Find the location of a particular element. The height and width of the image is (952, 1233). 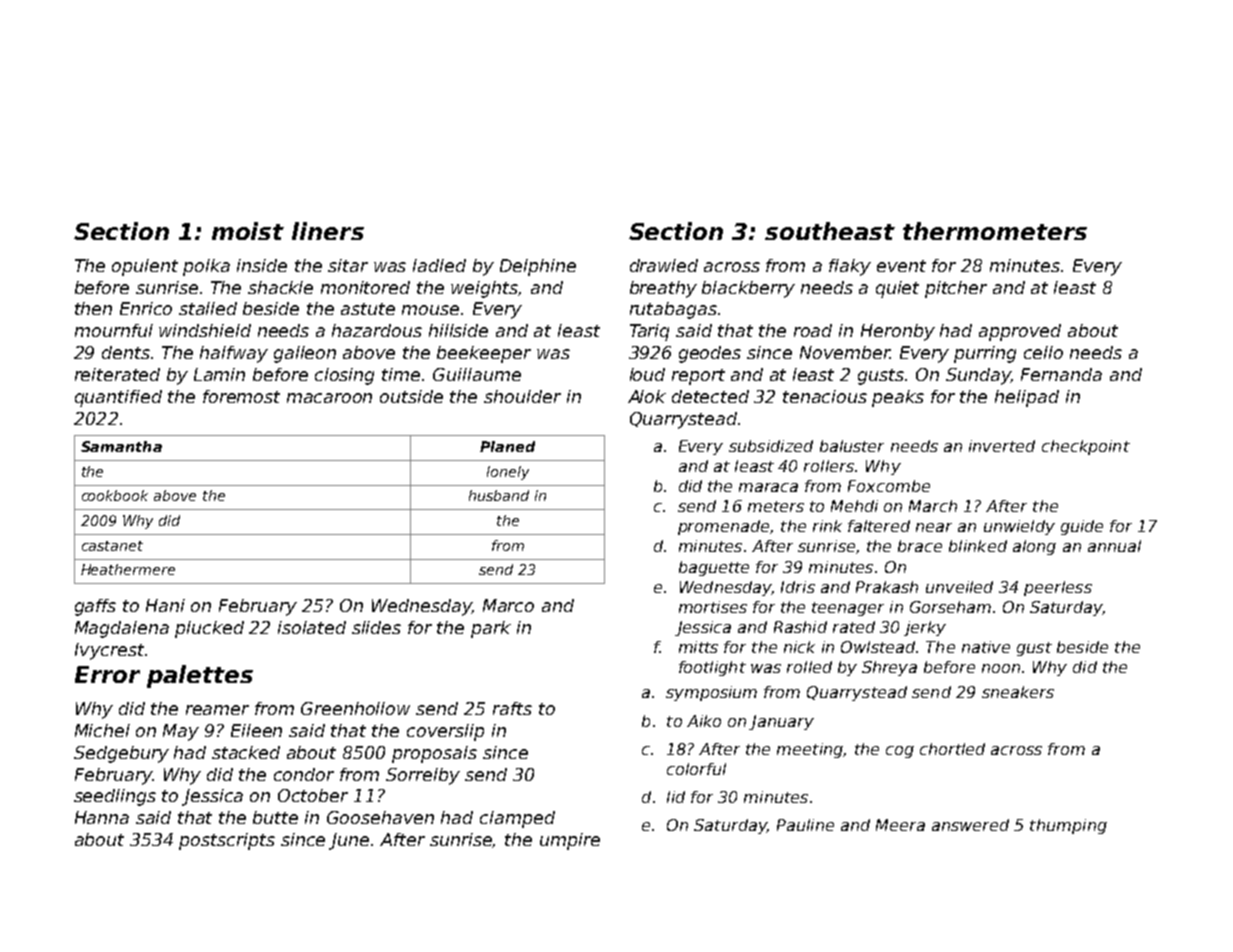

inverted is located at coordinates (1002, 446).
